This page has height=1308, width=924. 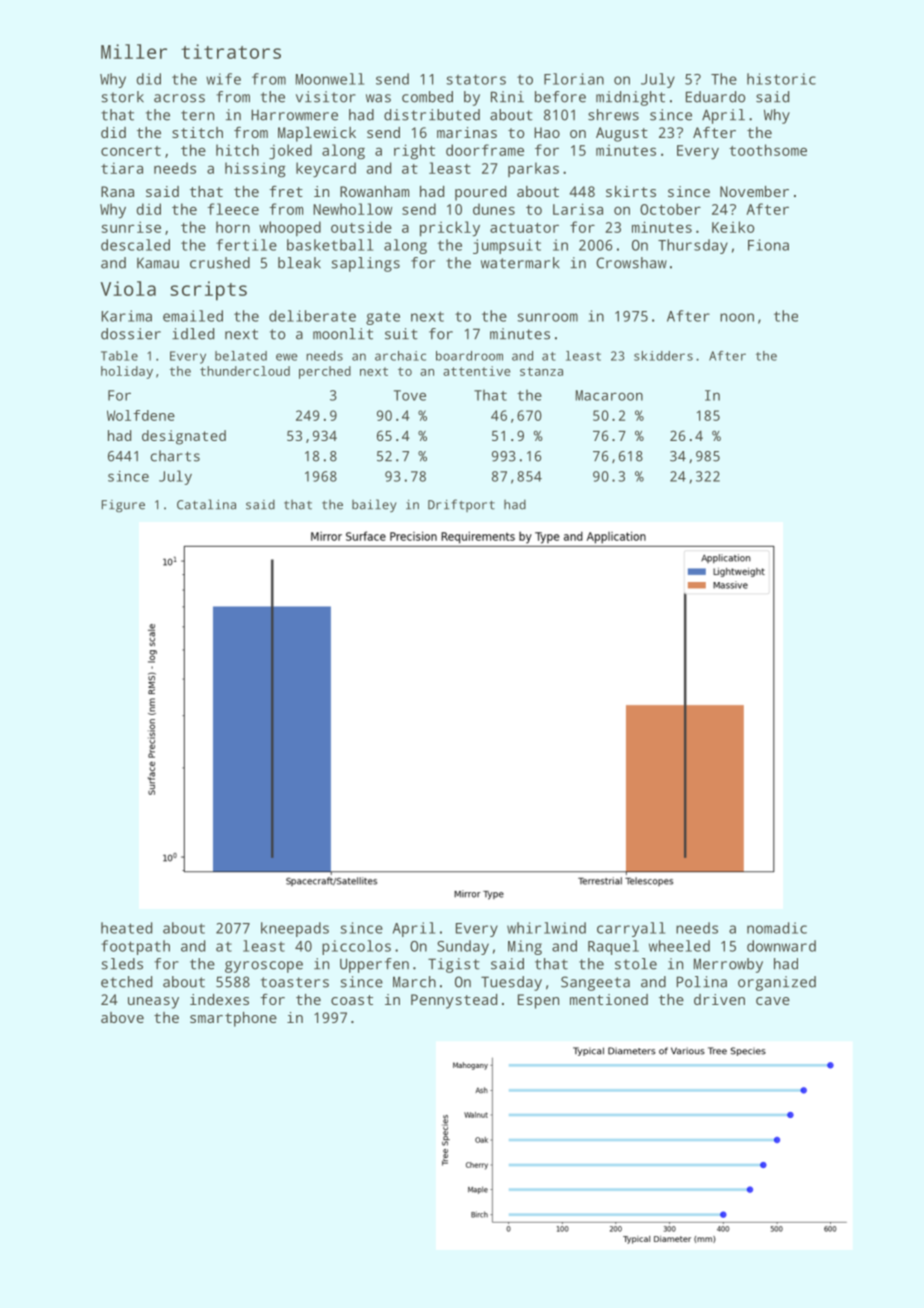 I want to click on kneepads, so click(x=295, y=929).
